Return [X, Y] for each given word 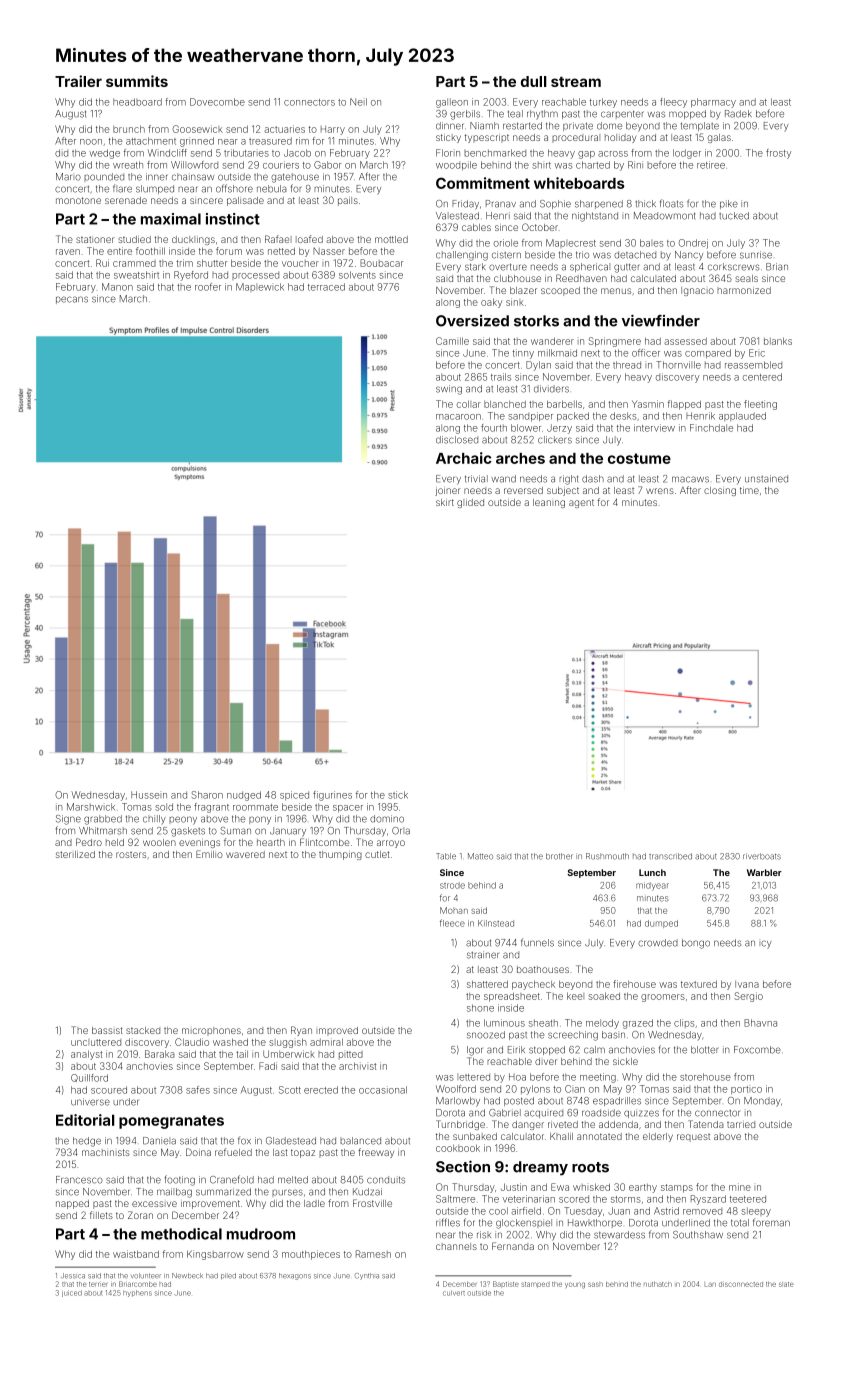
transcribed [670, 856]
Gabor [328, 165]
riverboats [762, 856]
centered [762, 377]
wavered [245, 854]
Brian [777, 267]
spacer [348, 809]
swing [449, 390]
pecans [72, 300]
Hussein [149, 795]
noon [91, 142]
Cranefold [232, 1179]
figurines [332, 796]
